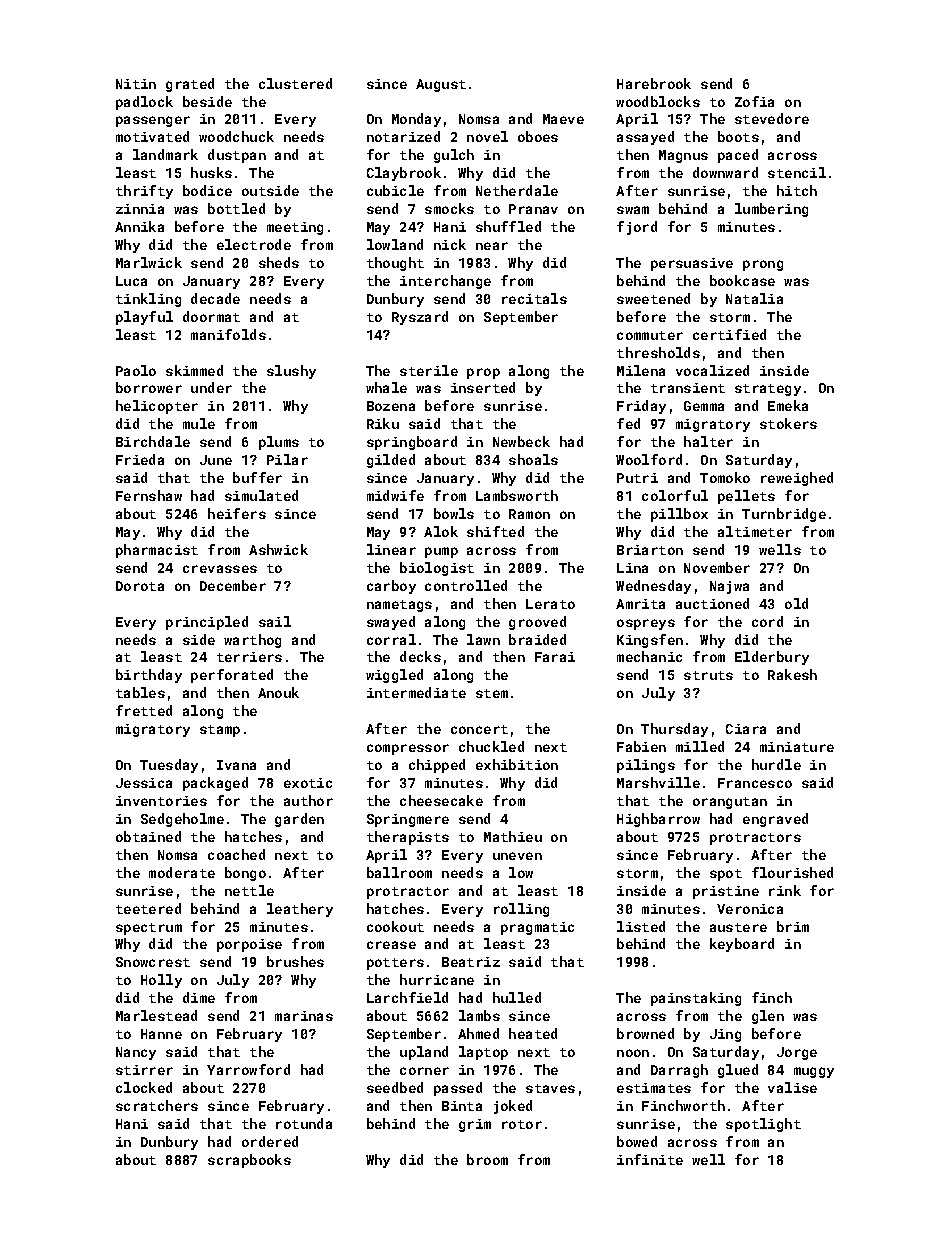  What do you see at coordinates (529, 514) in the page?
I see `Ramon` at bounding box center [529, 514].
